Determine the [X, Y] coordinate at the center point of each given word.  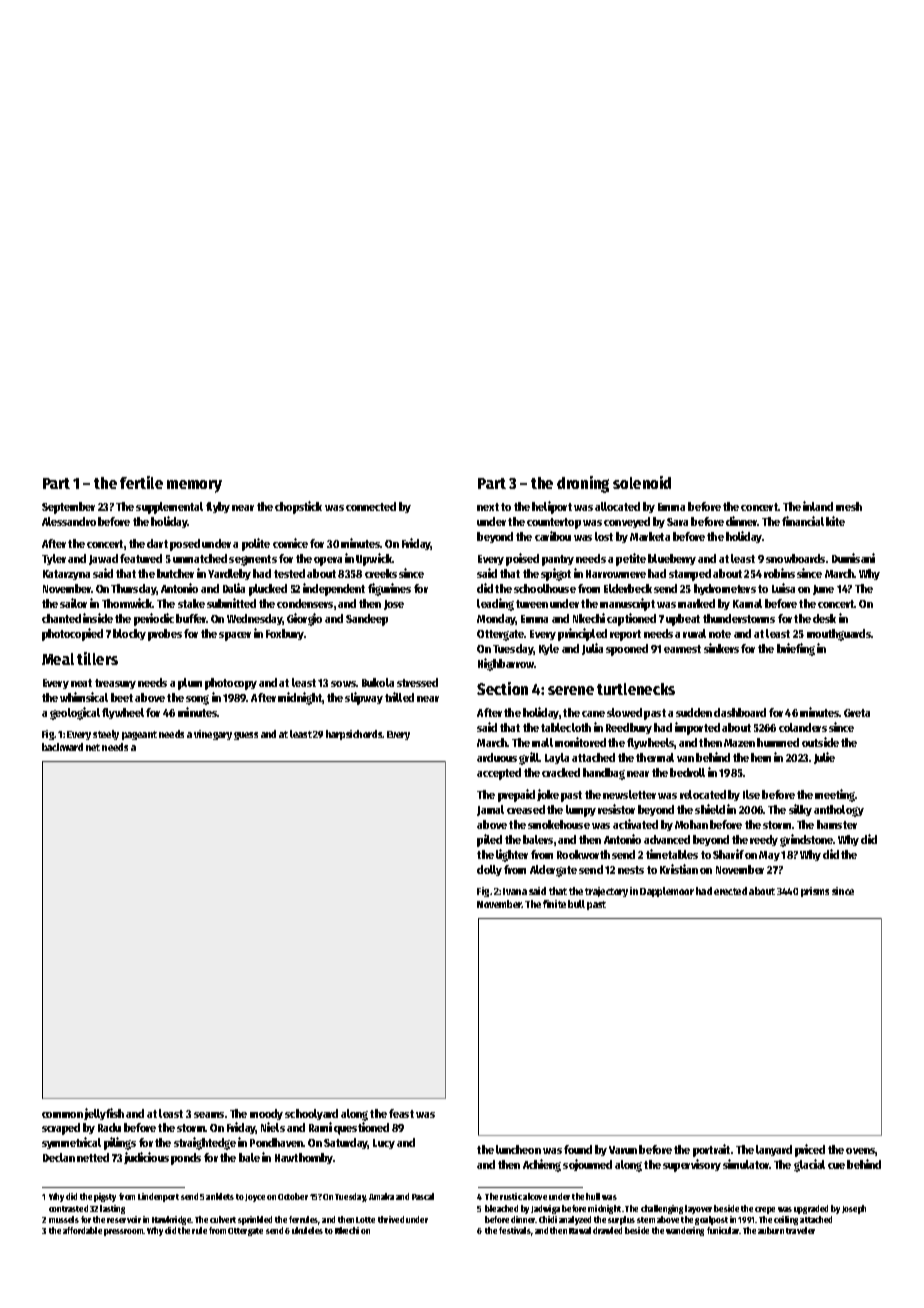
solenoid [642, 482]
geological [75, 713]
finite [554, 904]
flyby [218, 507]
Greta [857, 713]
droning [583, 484]
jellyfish [104, 1114]
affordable [82, 1230]
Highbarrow [506, 664]
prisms [815, 892]
